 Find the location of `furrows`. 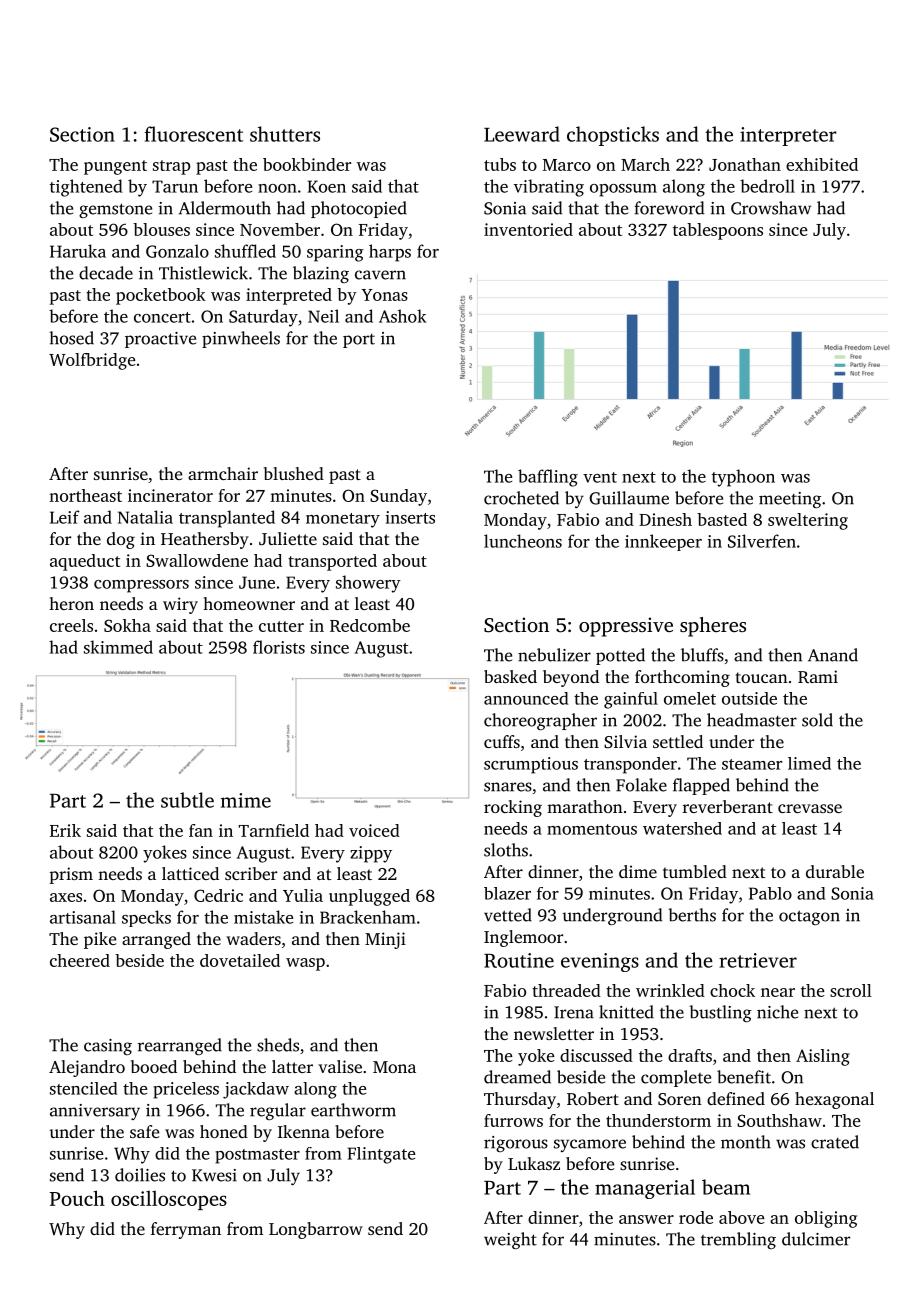

furrows is located at coordinates (513, 1120).
